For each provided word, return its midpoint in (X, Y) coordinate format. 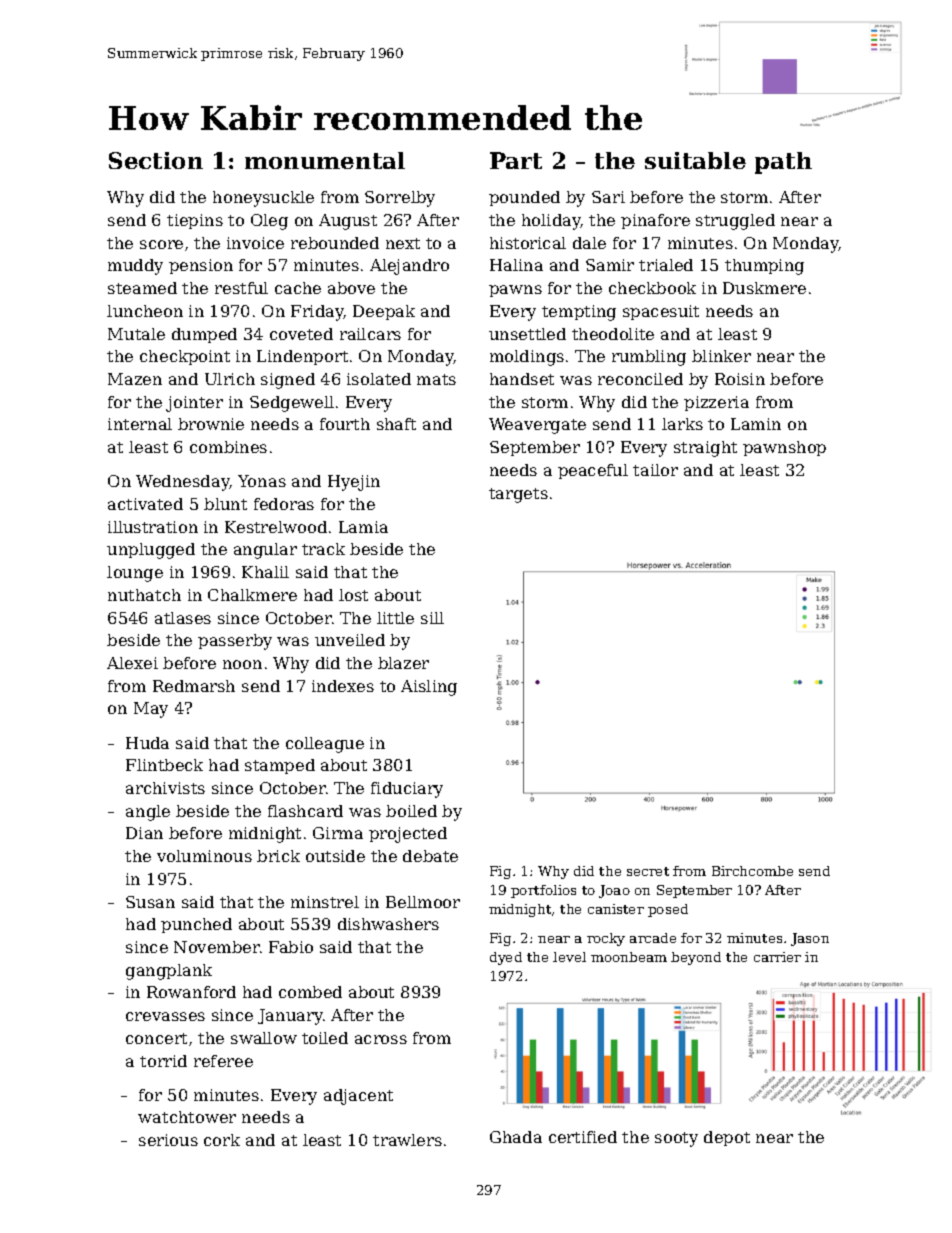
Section (156, 160)
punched (196, 925)
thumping (764, 267)
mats (436, 379)
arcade (653, 938)
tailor (655, 470)
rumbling (649, 358)
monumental (325, 160)
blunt (225, 504)
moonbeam (629, 957)
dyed (506, 958)
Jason (810, 939)
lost (353, 595)
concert (156, 1038)
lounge (135, 574)
